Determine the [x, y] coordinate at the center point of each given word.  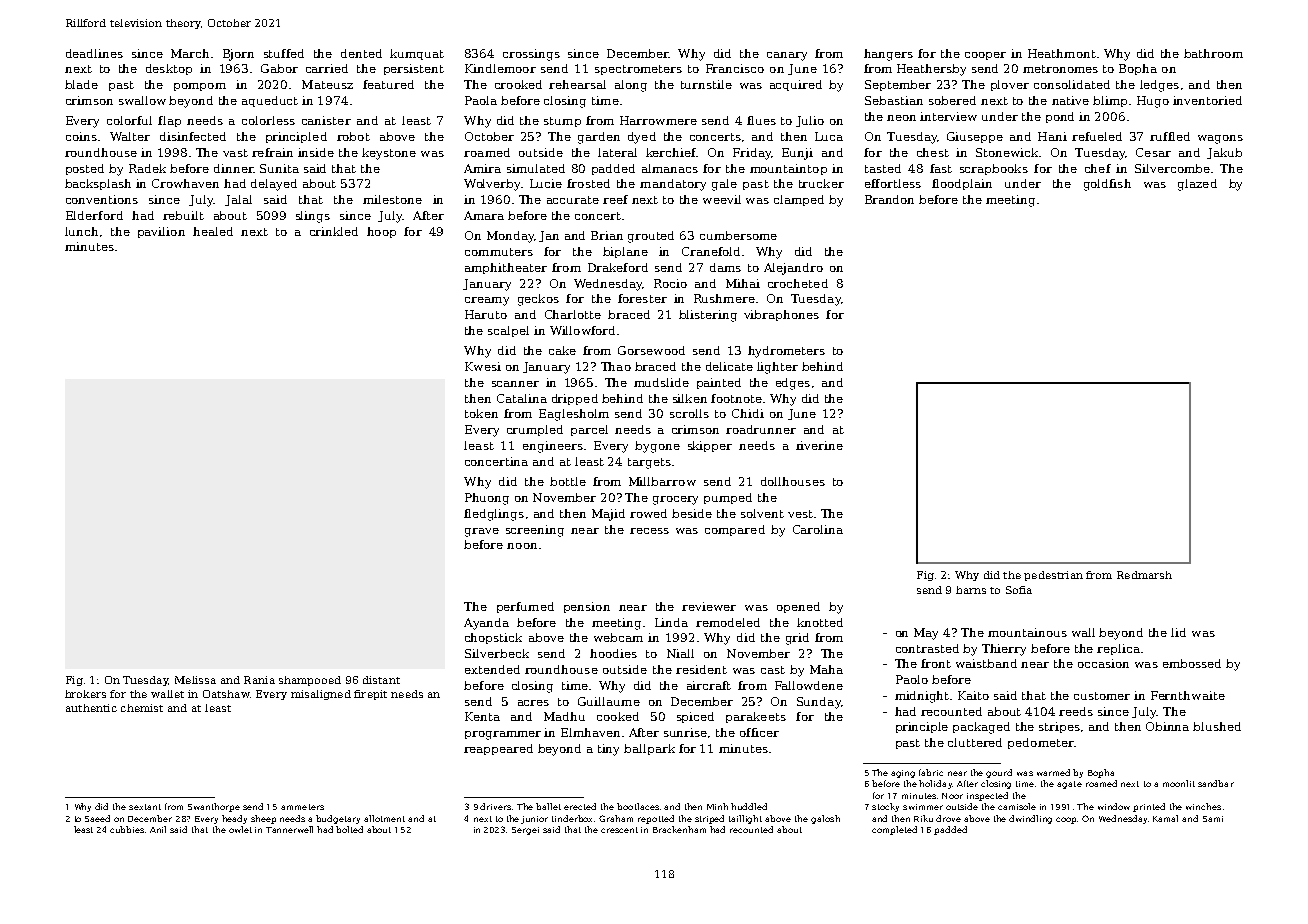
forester [642, 298]
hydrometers [786, 352]
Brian [607, 235]
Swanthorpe [214, 807]
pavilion [161, 232]
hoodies [613, 653]
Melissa [195, 680]
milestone [392, 199]
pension [587, 607]
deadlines [94, 53]
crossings [531, 55]
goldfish [1107, 185]
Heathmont [1062, 53]
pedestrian [1053, 576]
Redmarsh [1144, 575]
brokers [85, 694]
